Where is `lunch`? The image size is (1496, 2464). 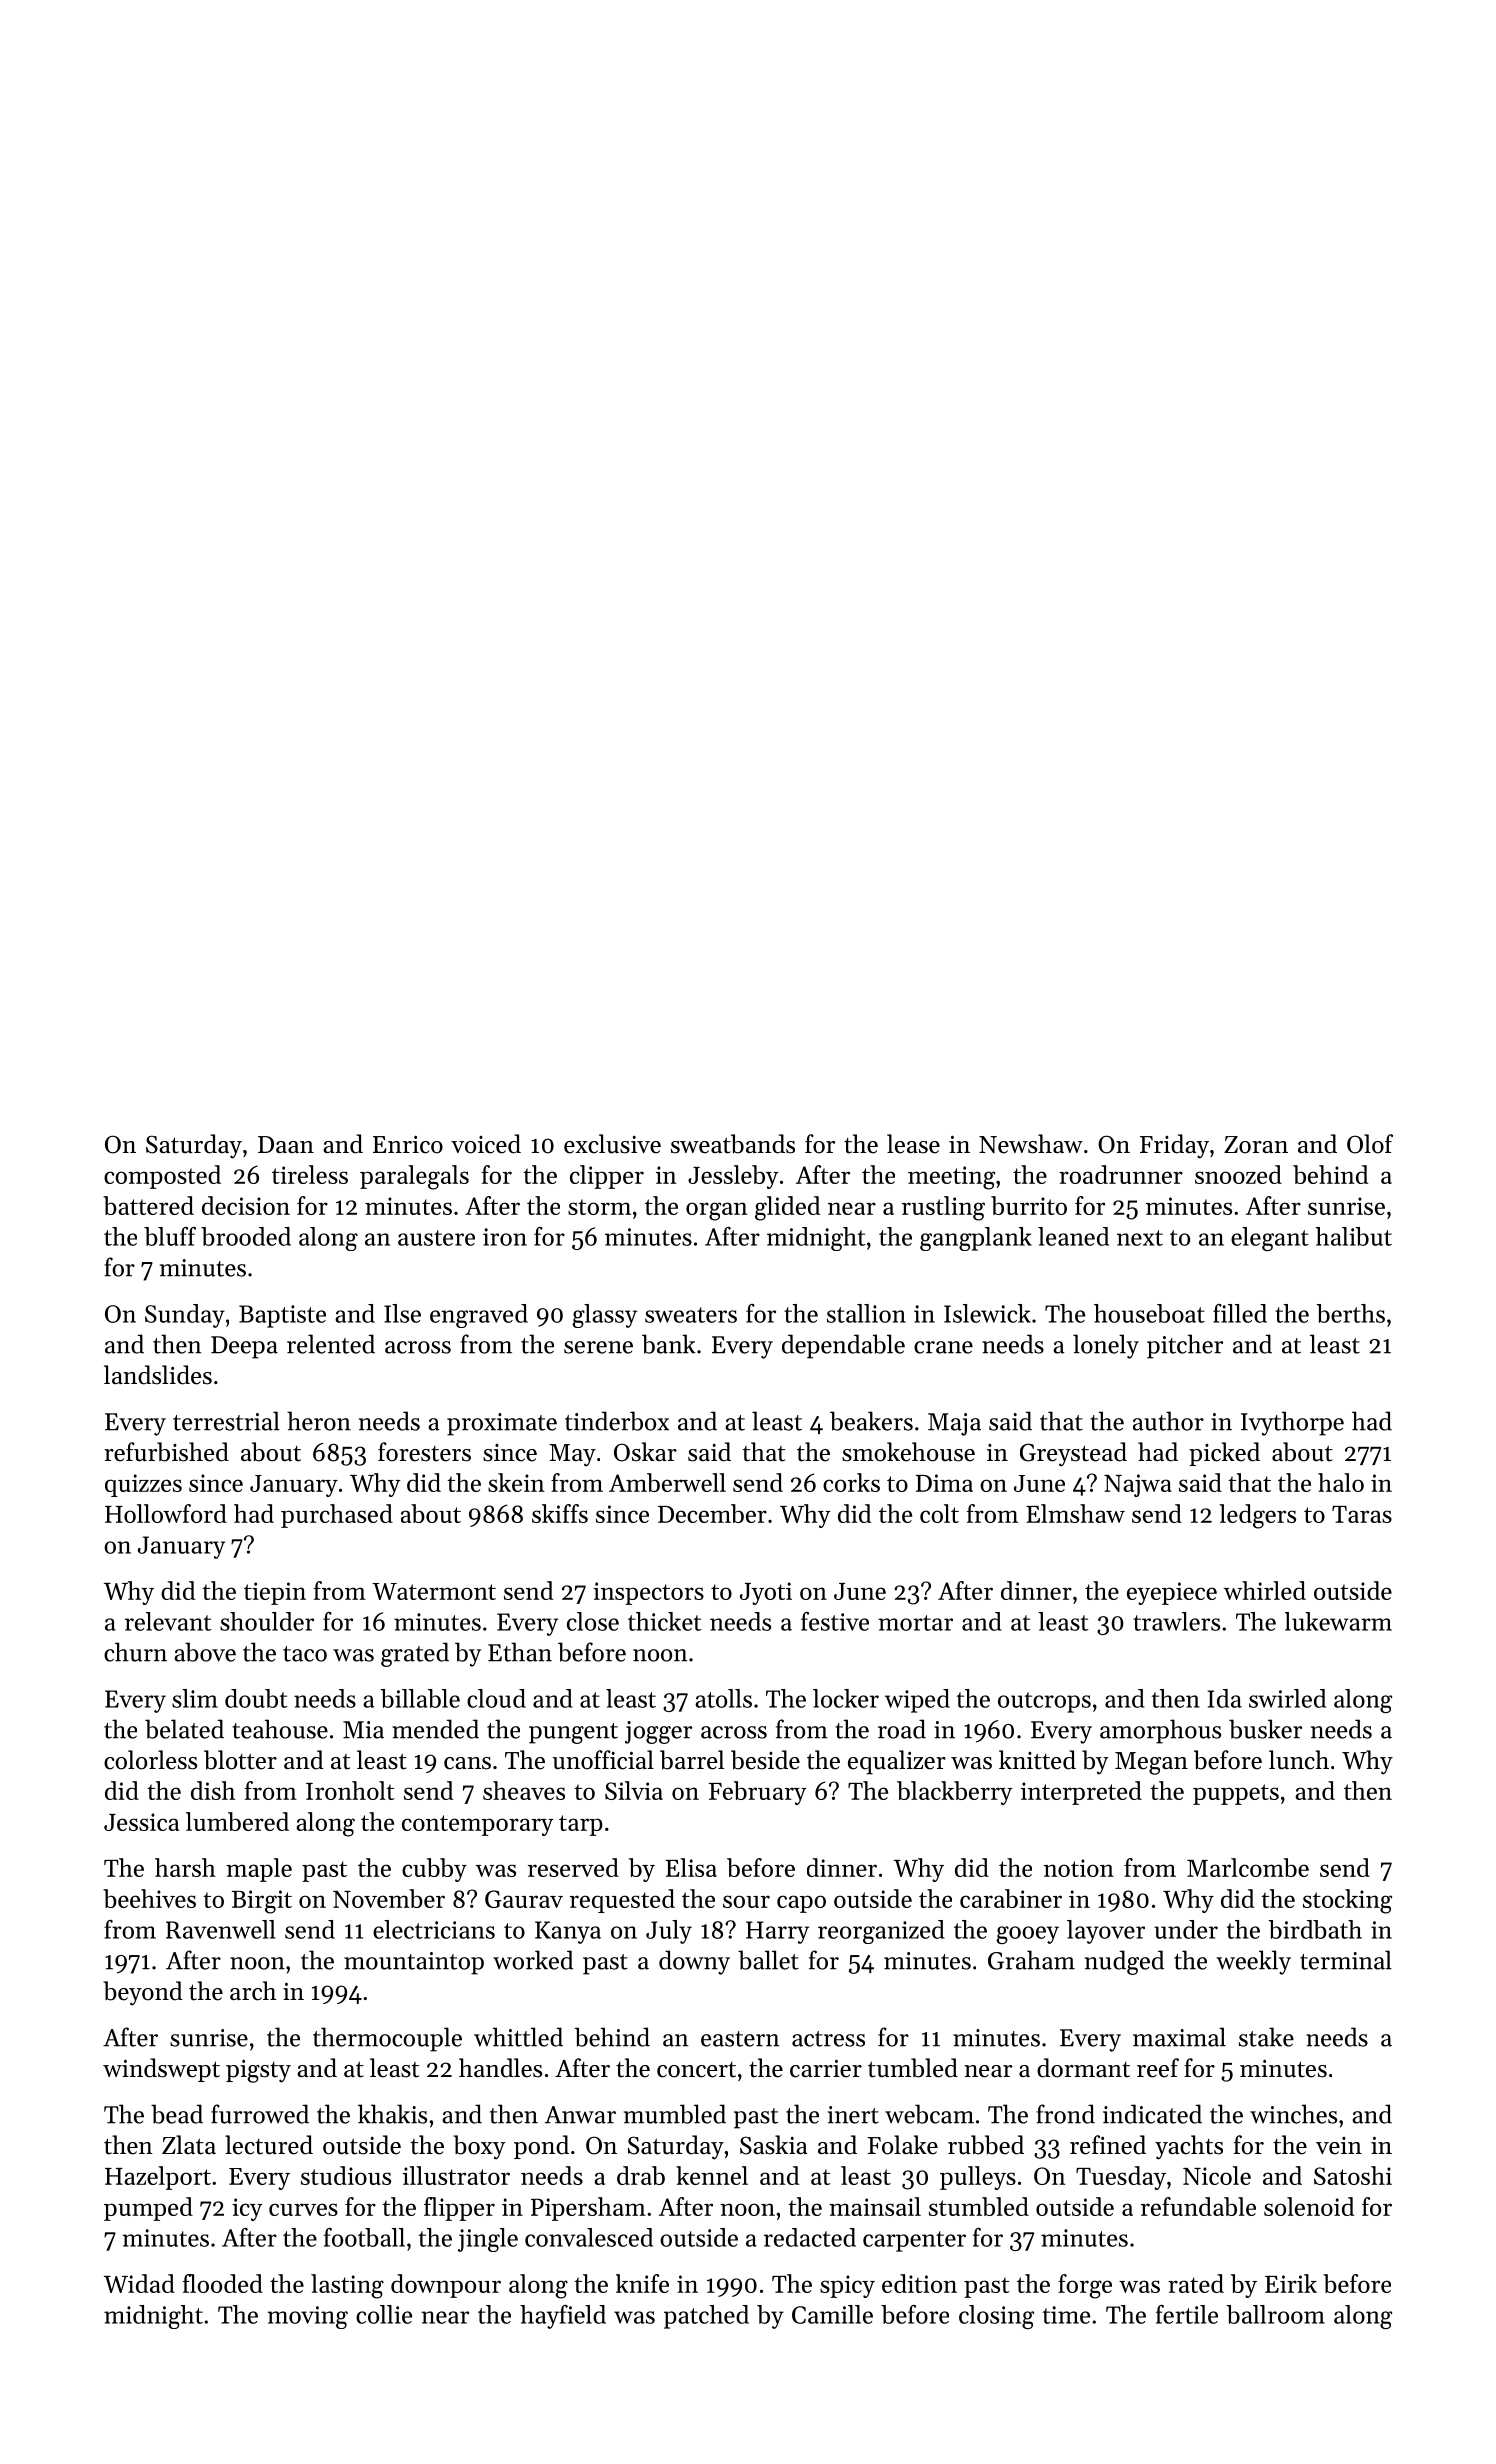
lunch is located at coordinates (1299, 1760).
